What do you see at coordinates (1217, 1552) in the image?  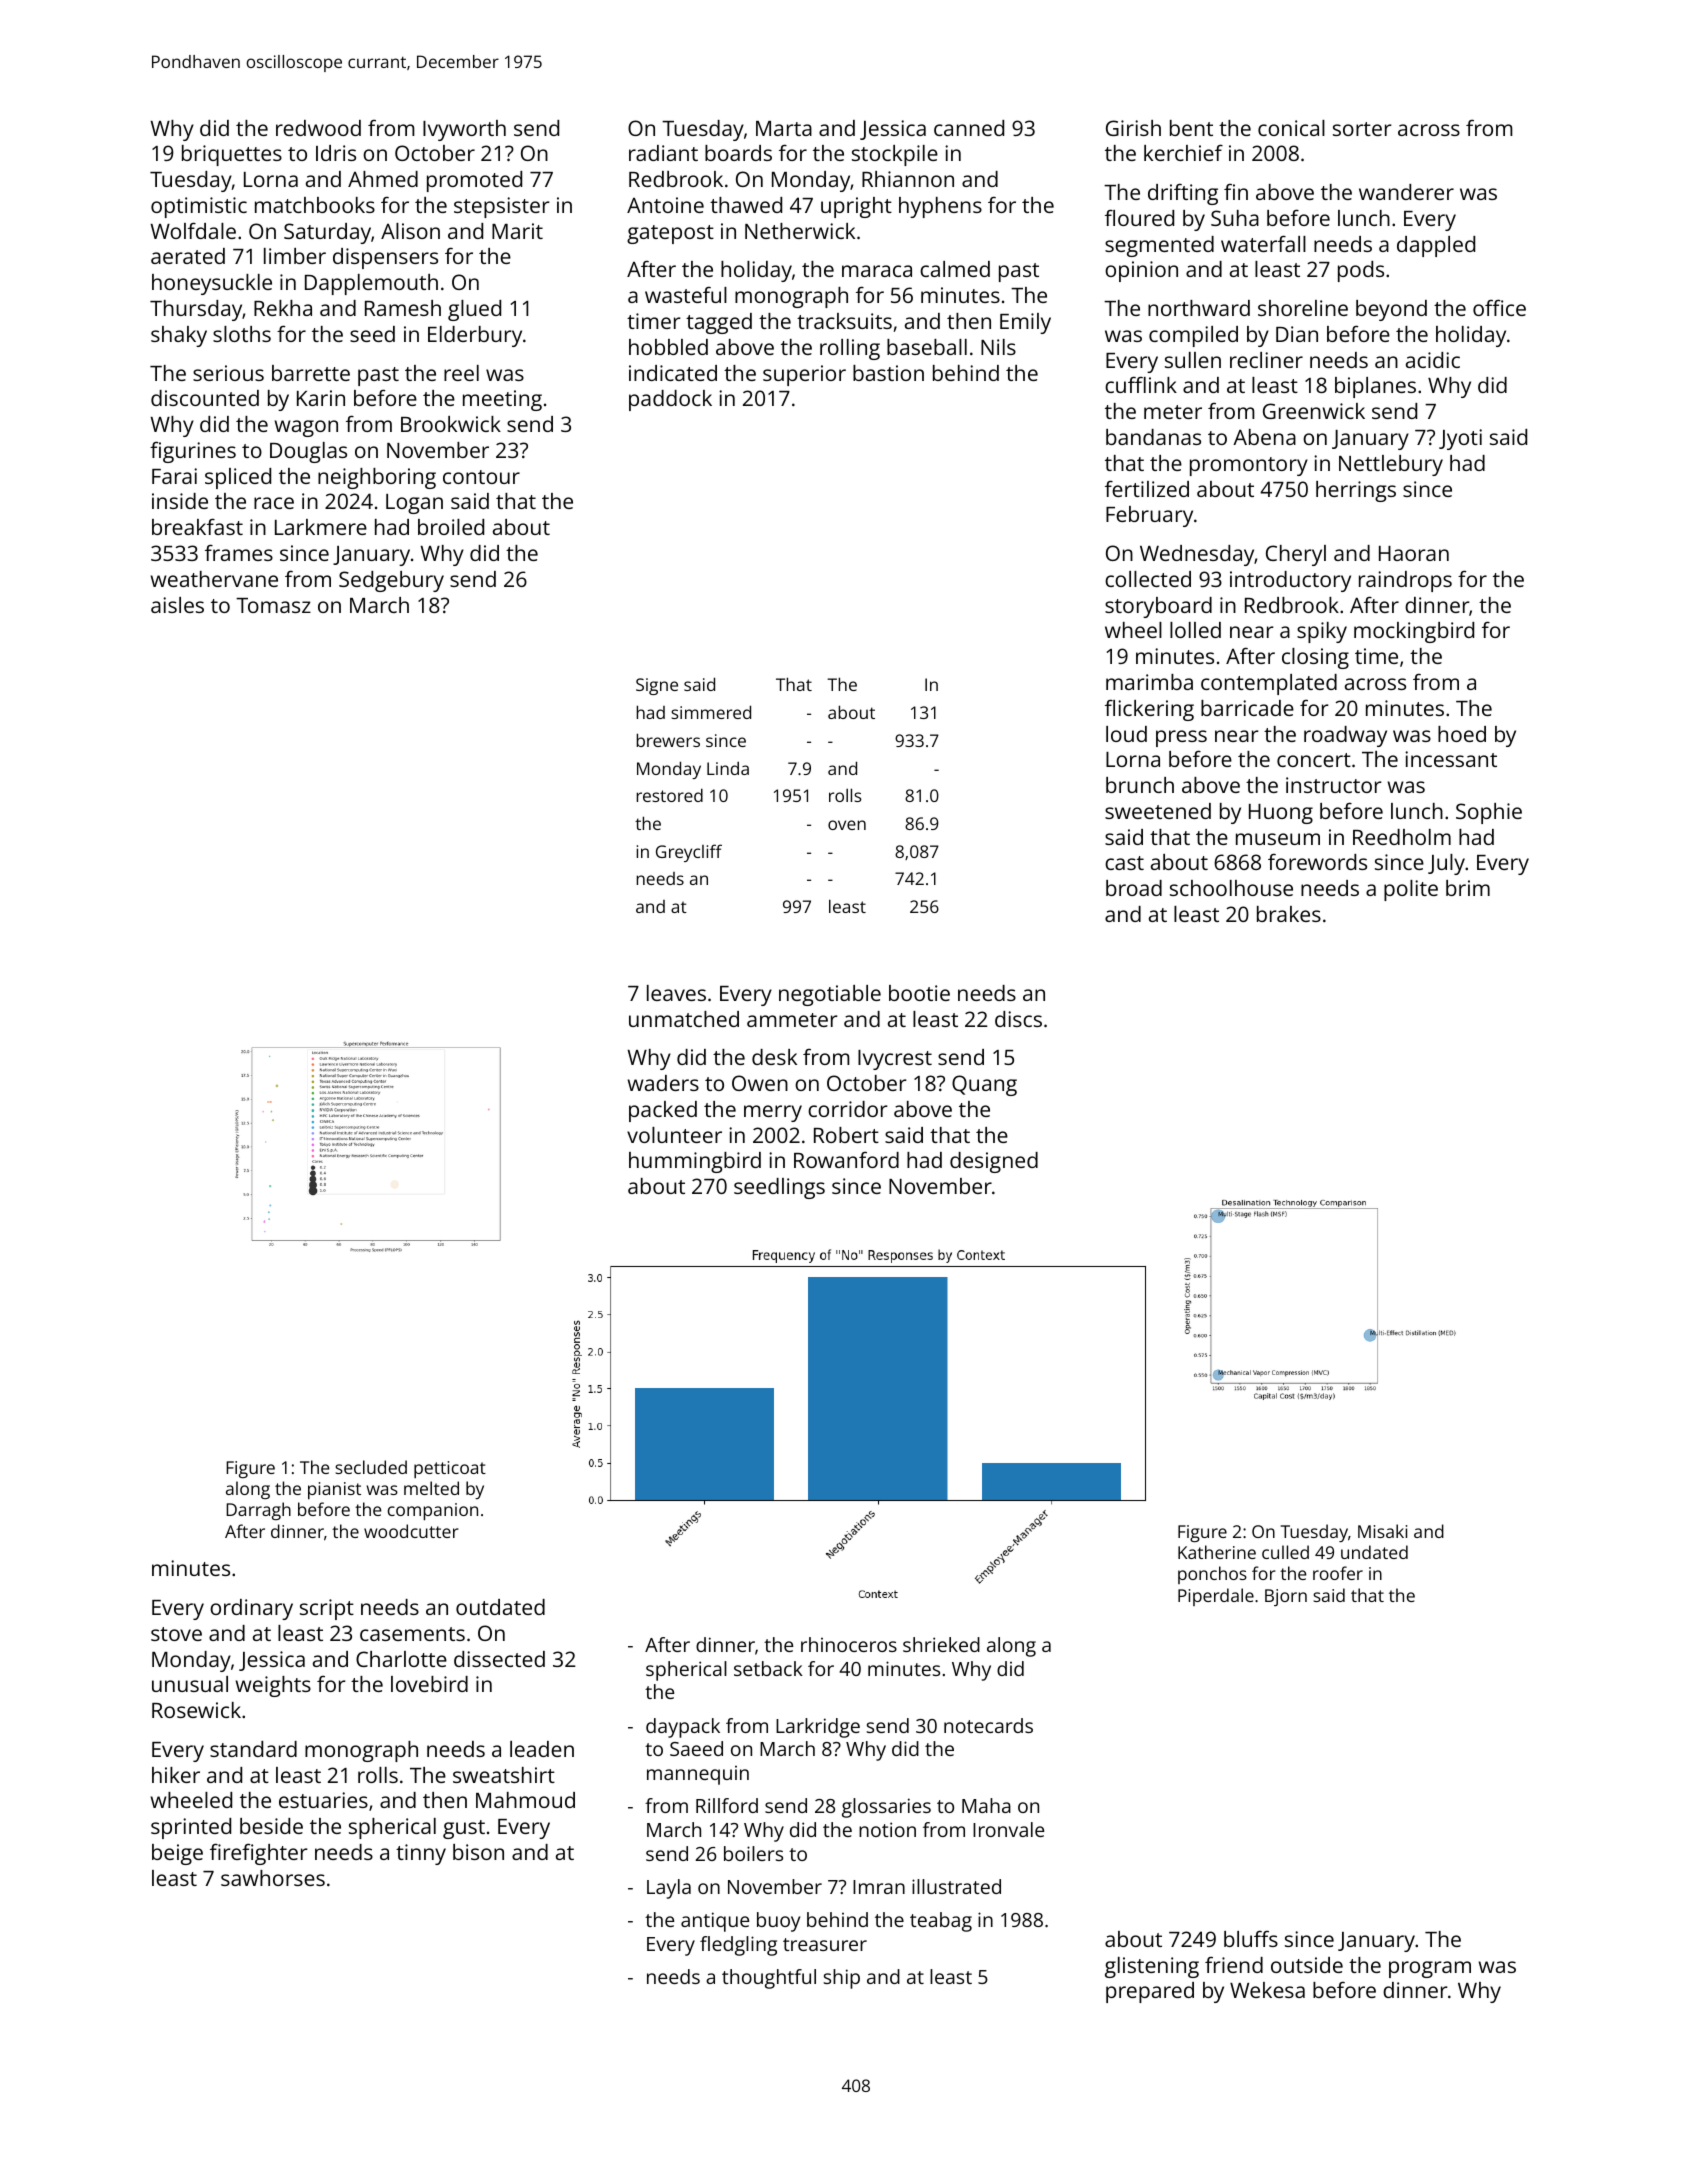 I see `Katherine` at bounding box center [1217, 1552].
